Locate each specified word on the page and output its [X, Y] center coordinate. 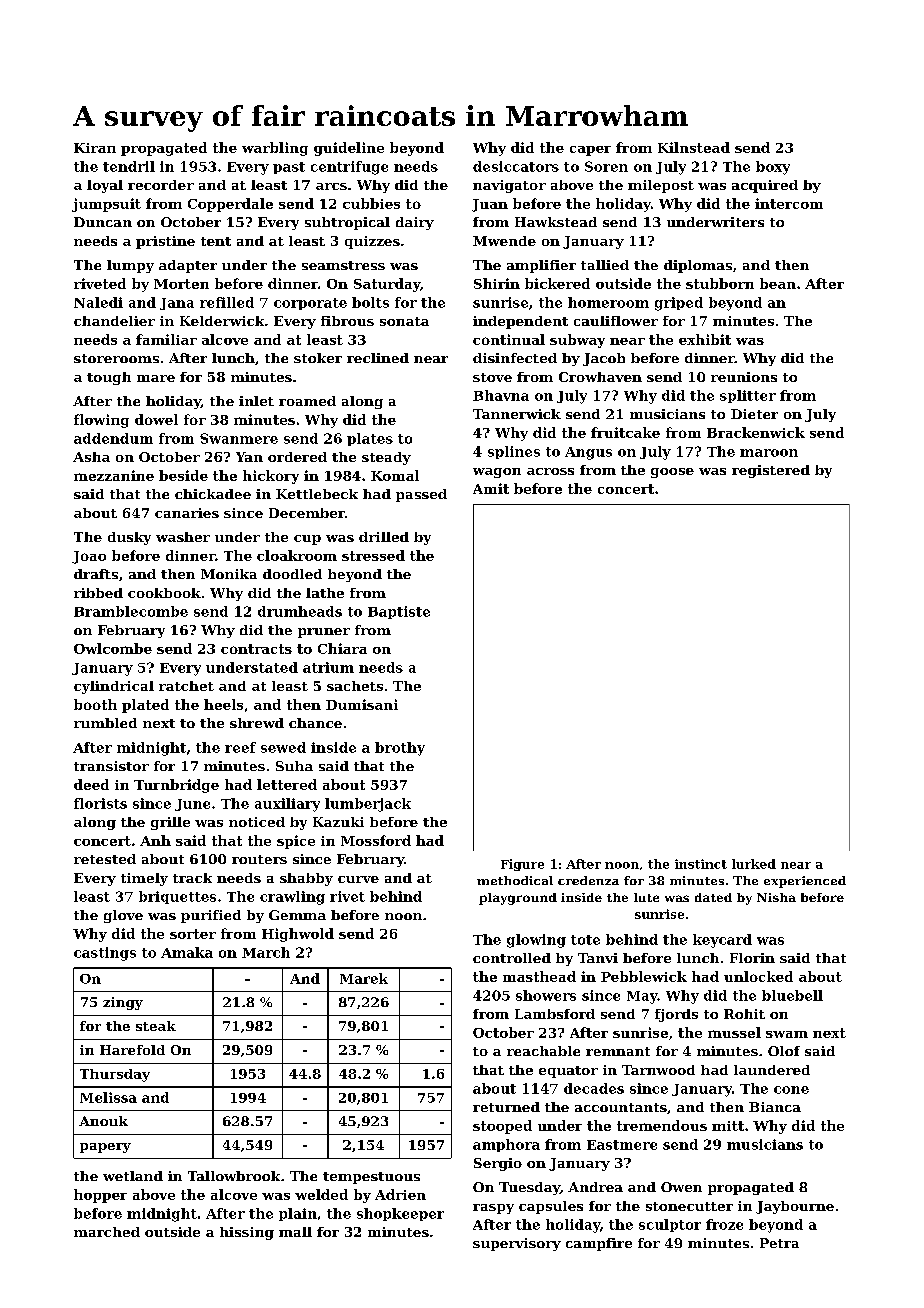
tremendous [662, 1125]
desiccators [516, 166]
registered [771, 471]
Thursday [115, 1075]
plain [298, 1214]
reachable [543, 1051]
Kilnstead [694, 147]
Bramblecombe [131, 611]
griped [679, 304]
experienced [805, 882]
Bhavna [501, 395]
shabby [306, 879]
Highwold [298, 935]
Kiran [95, 148]
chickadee [213, 494]
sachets [355, 686]
